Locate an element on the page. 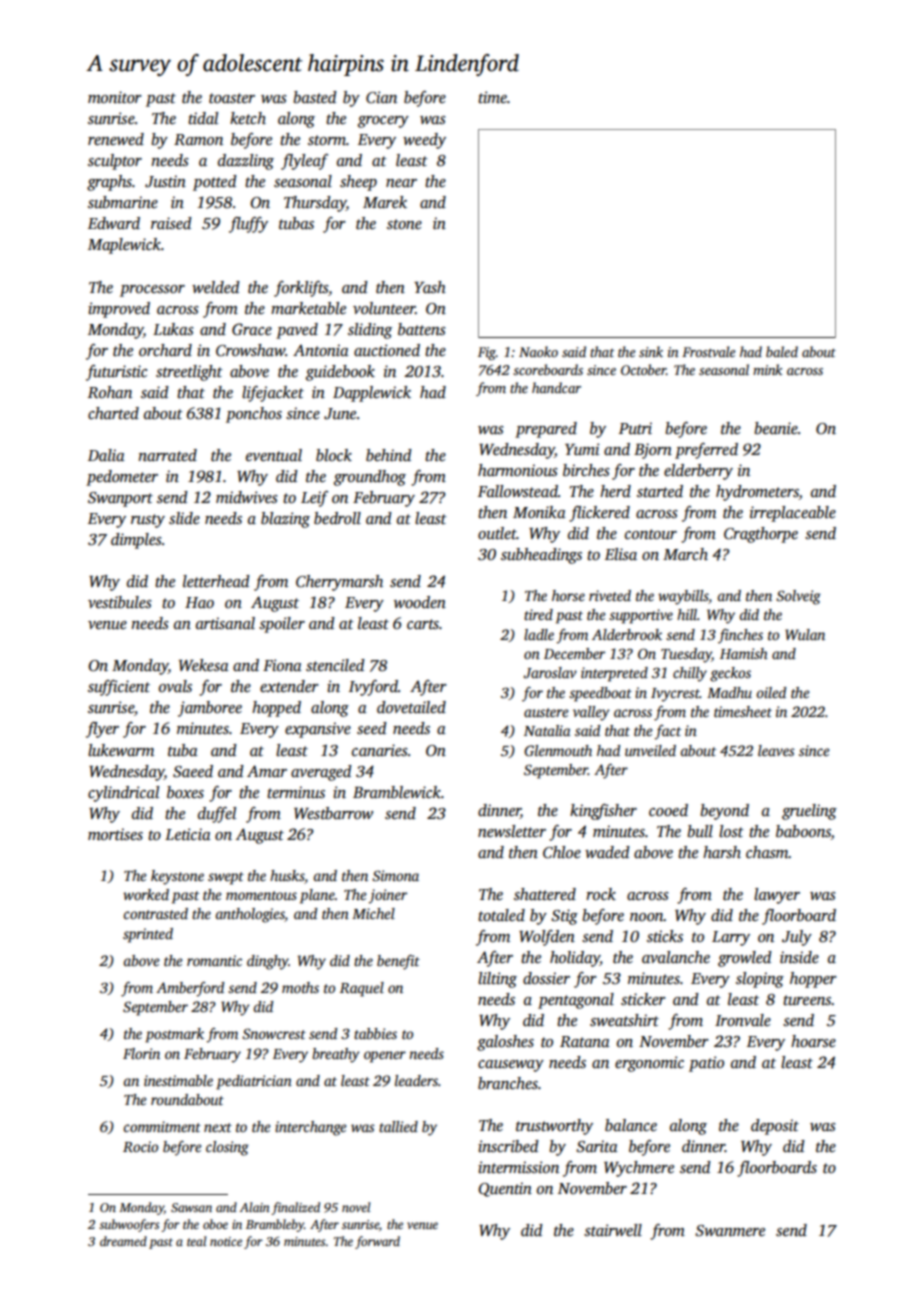 The image size is (924, 1308). grocery is located at coordinates (383, 122).
